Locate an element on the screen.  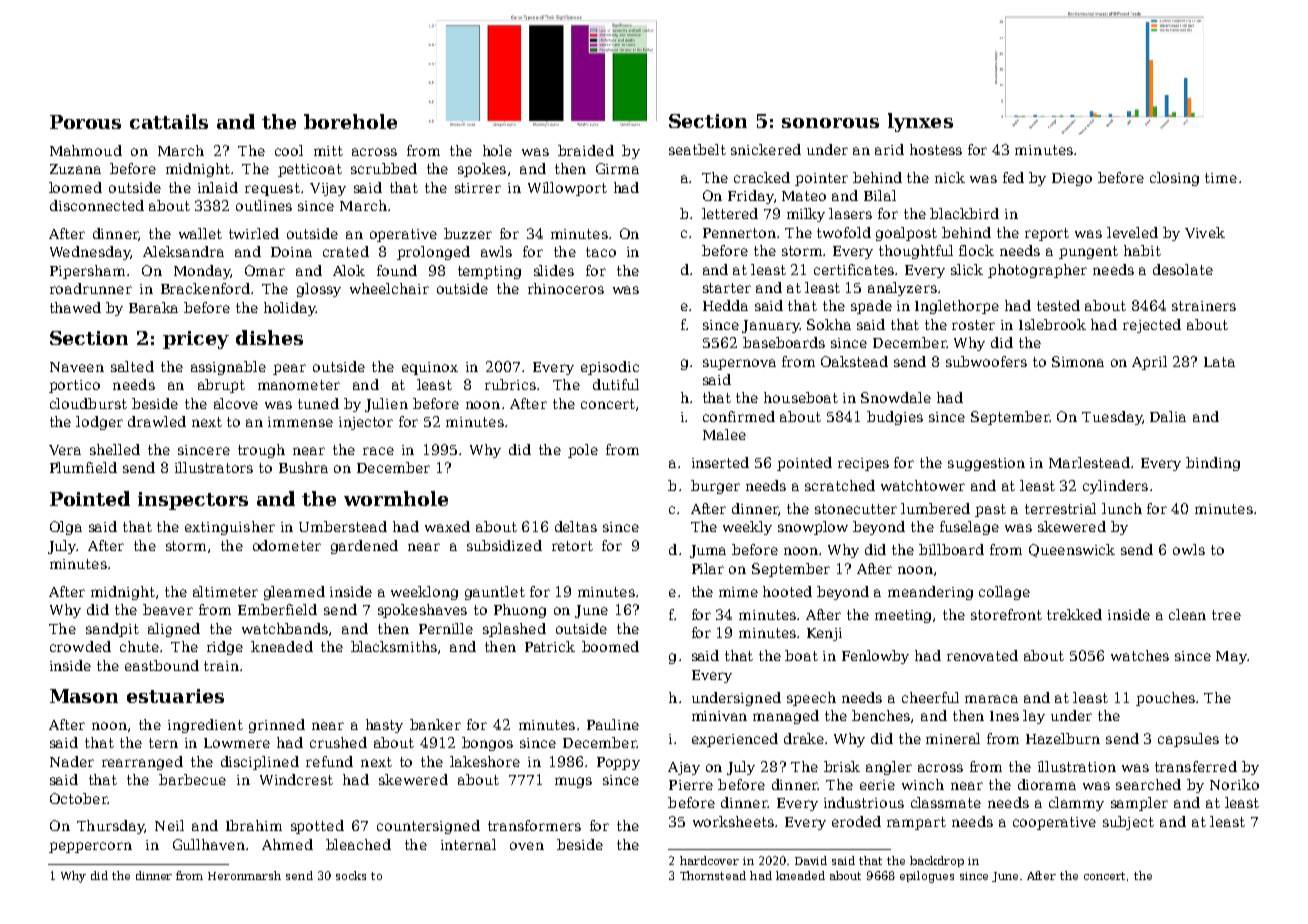
Plumfield is located at coordinates (83, 467).
